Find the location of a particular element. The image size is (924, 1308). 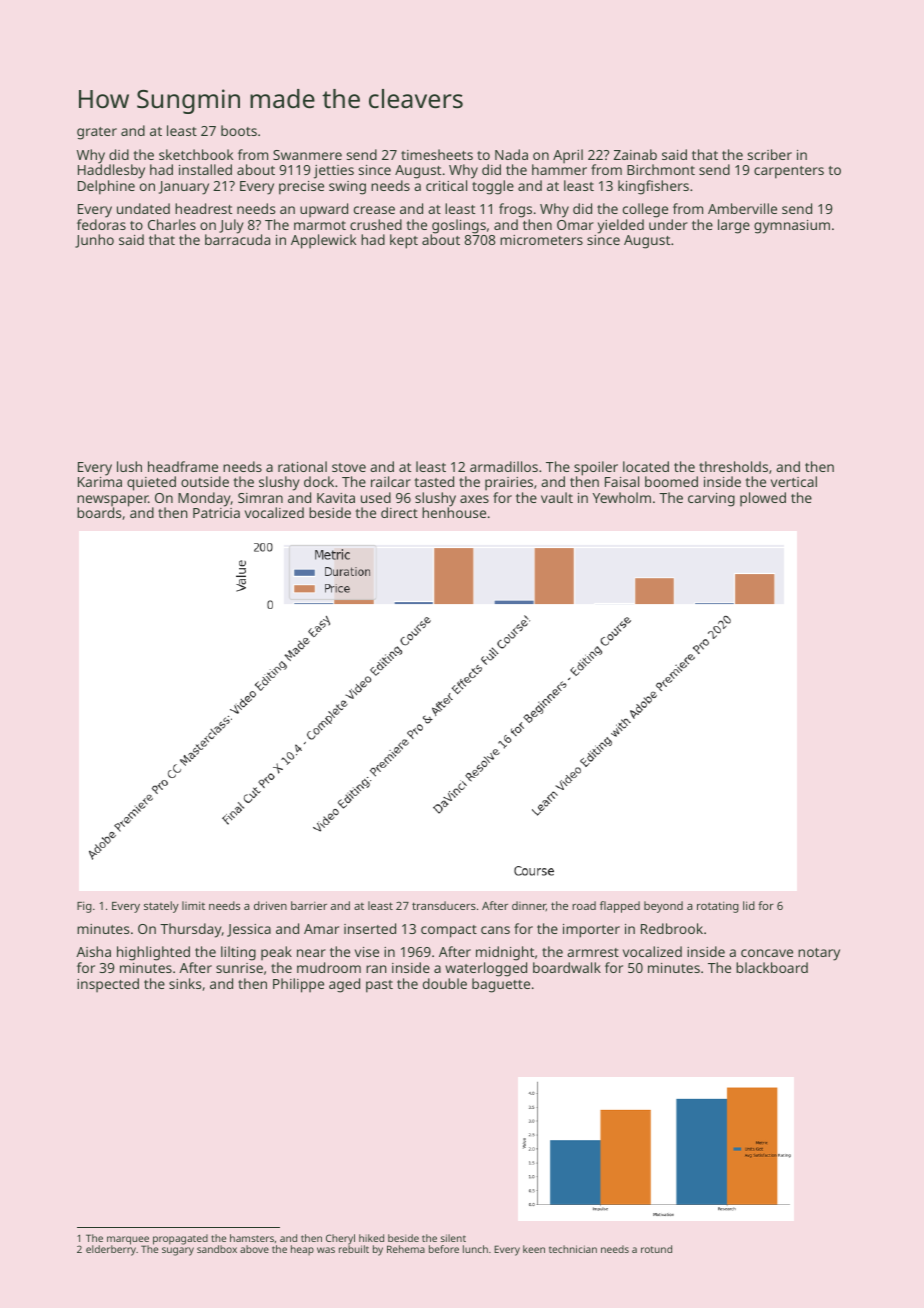

stately is located at coordinates (161, 907).
